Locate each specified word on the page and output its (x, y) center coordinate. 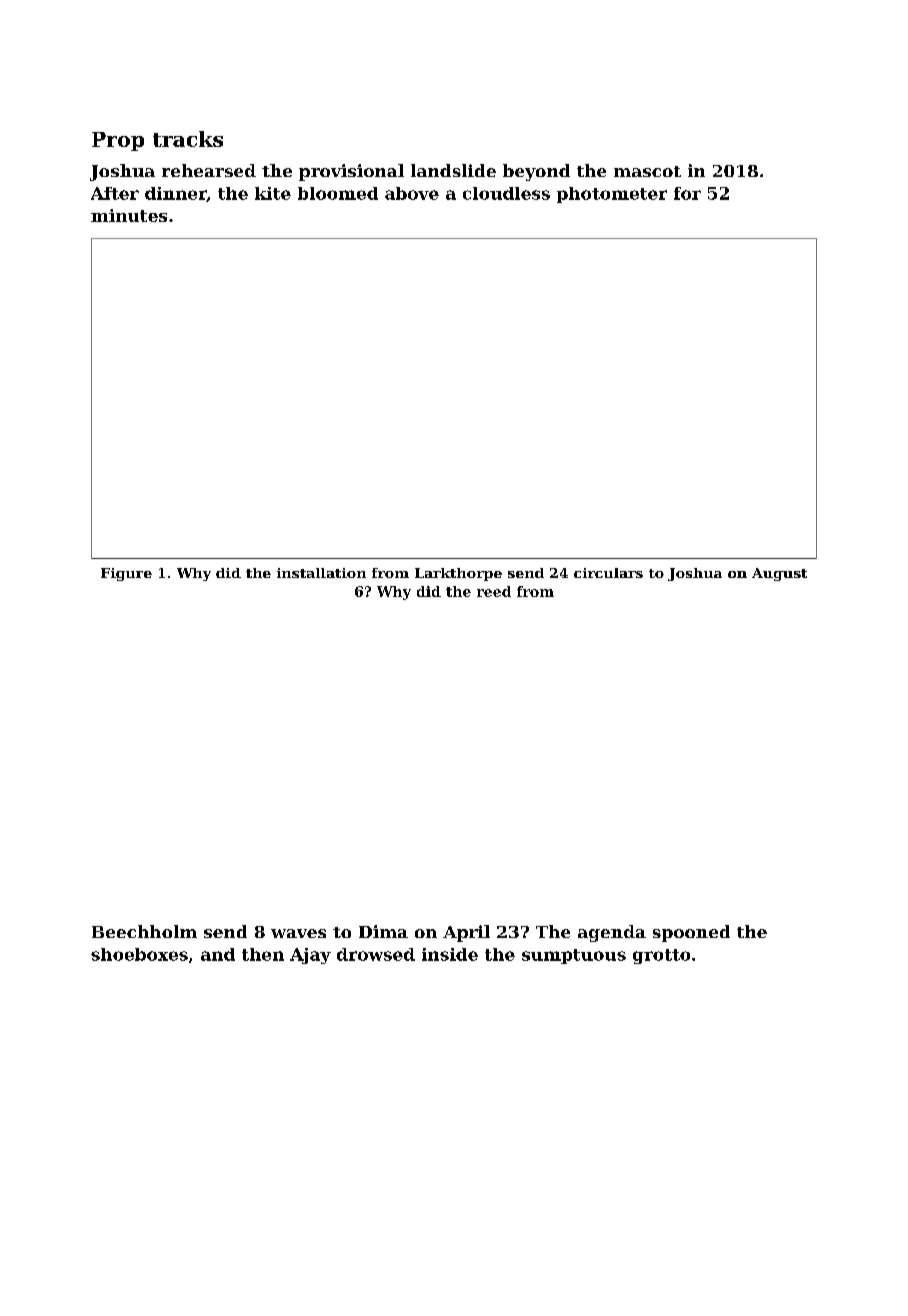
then (263, 954)
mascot (647, 171)
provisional (351, 172)
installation (321, 573)
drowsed (376, 954)
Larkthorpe (458, 574)
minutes (129, 215)
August (779, 574)
